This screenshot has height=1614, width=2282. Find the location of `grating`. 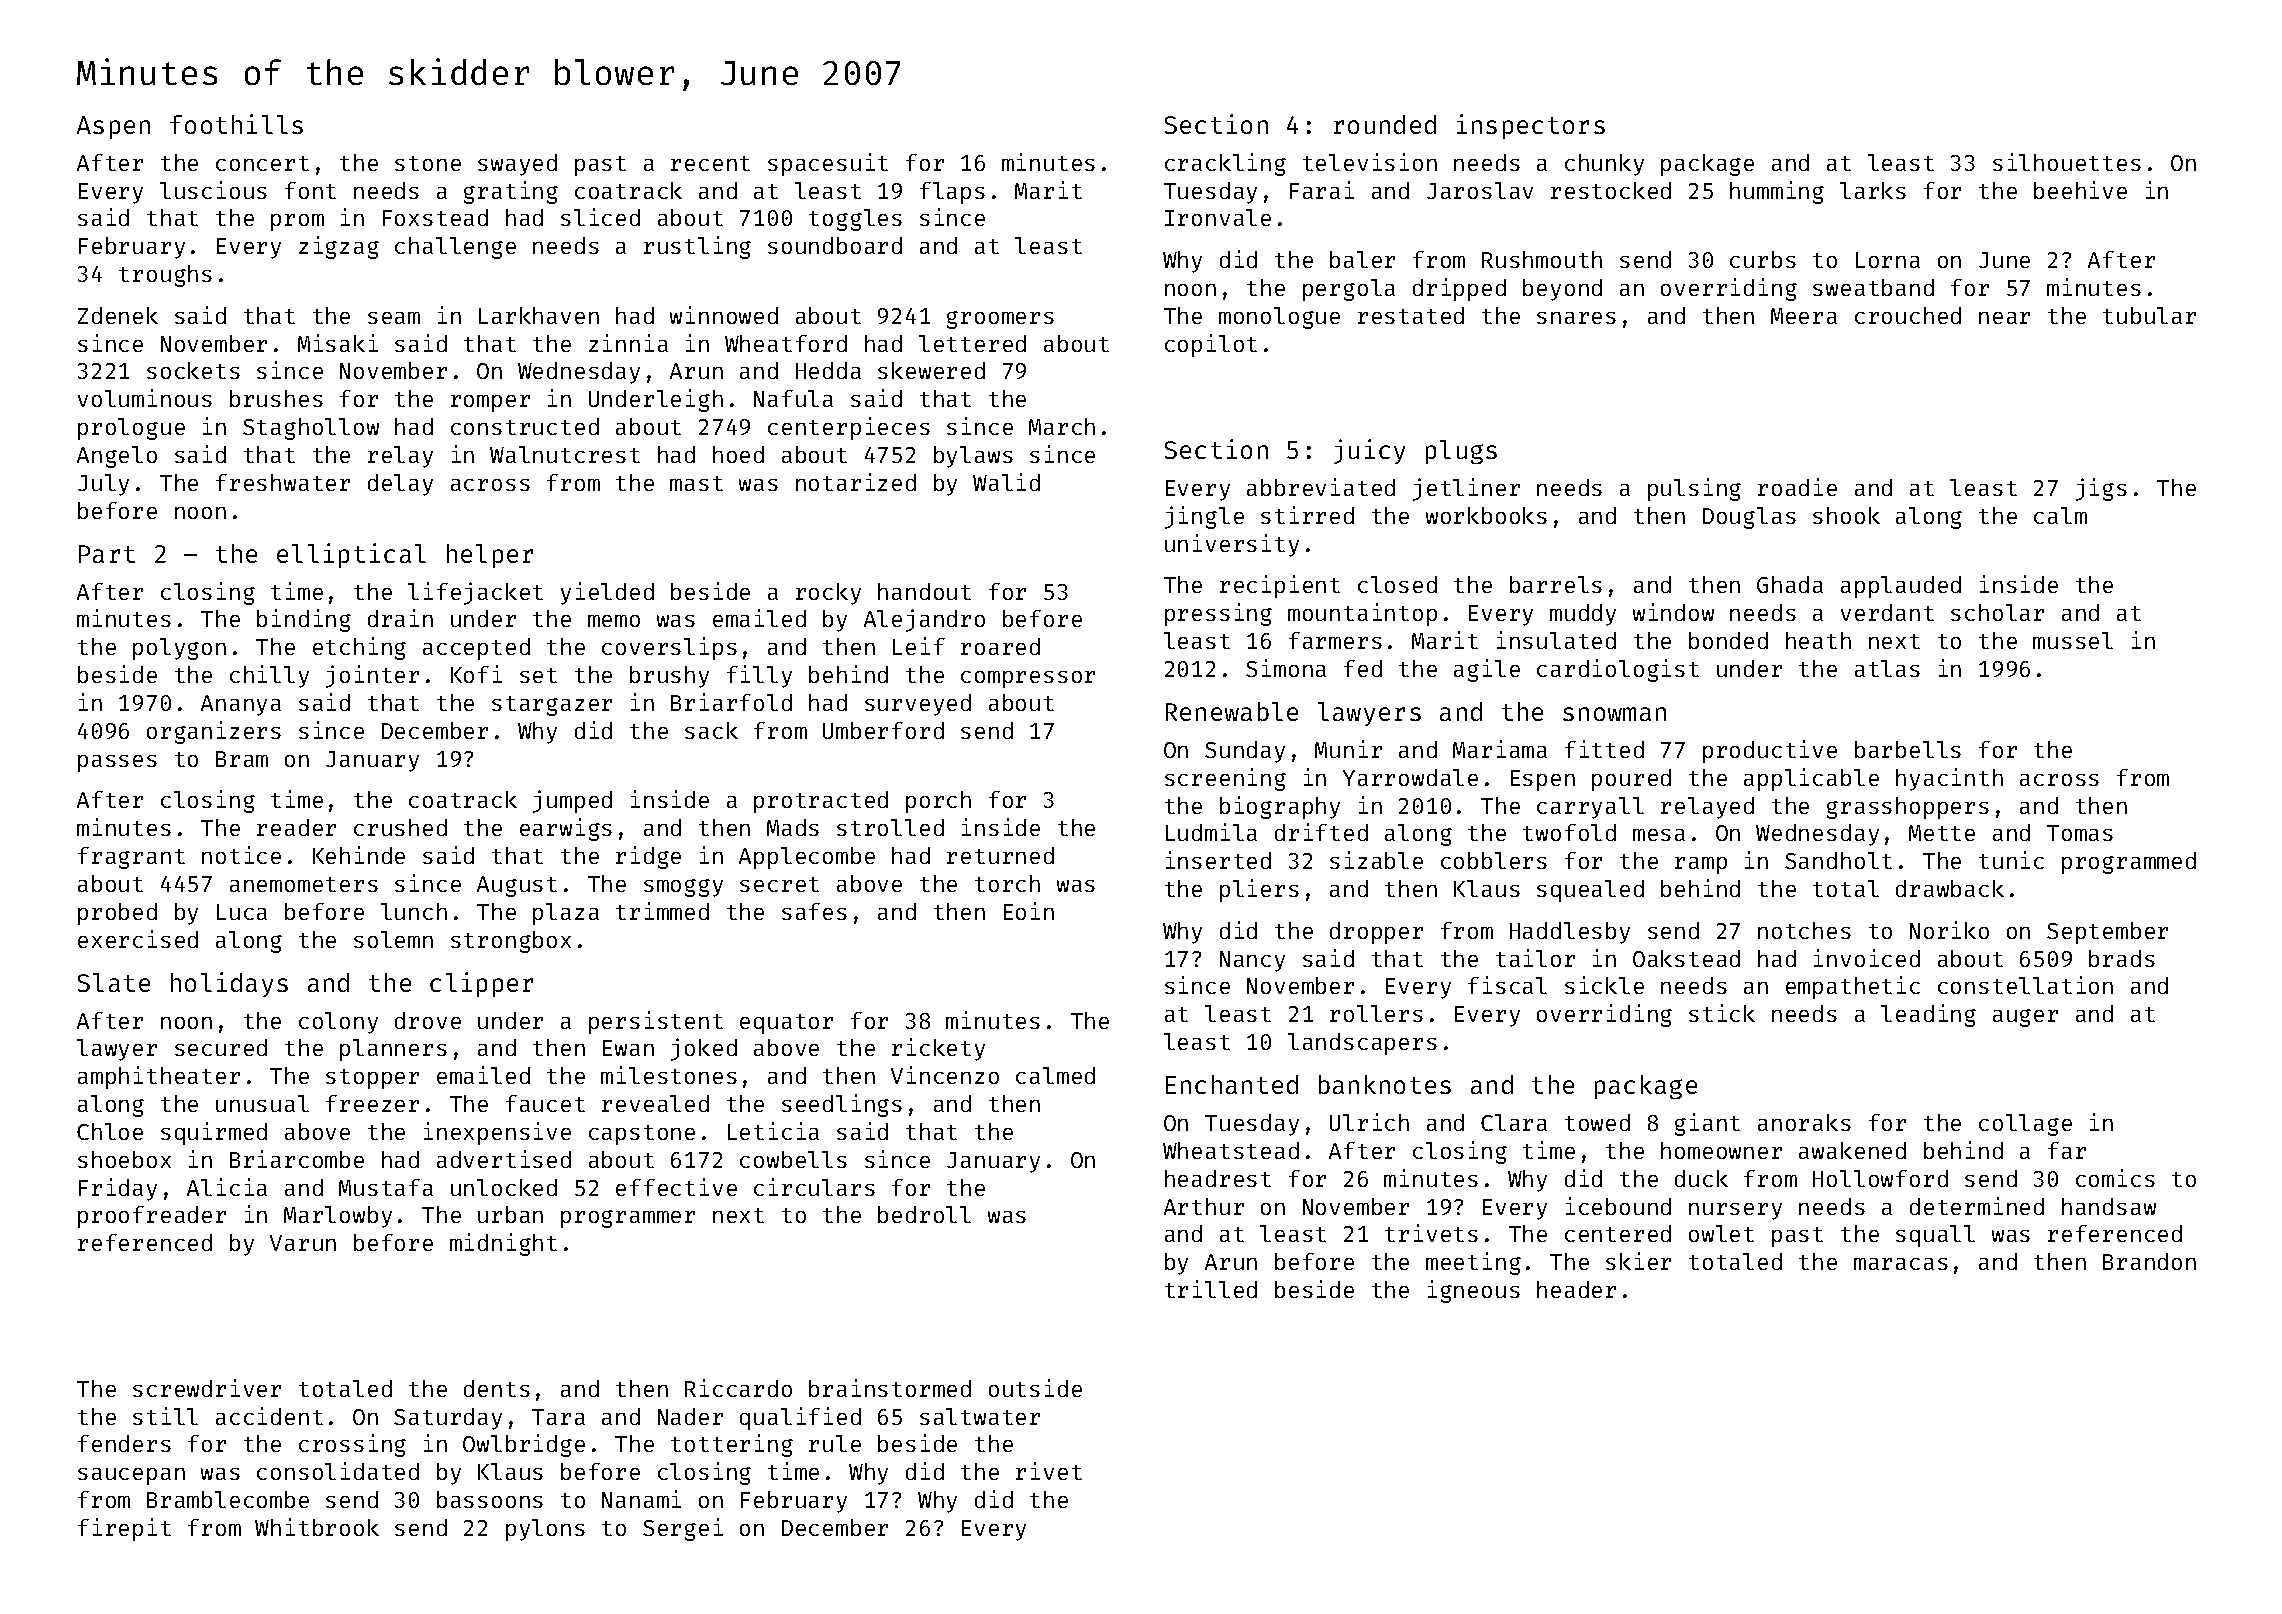

grating is located at coordinates (511, 192).
